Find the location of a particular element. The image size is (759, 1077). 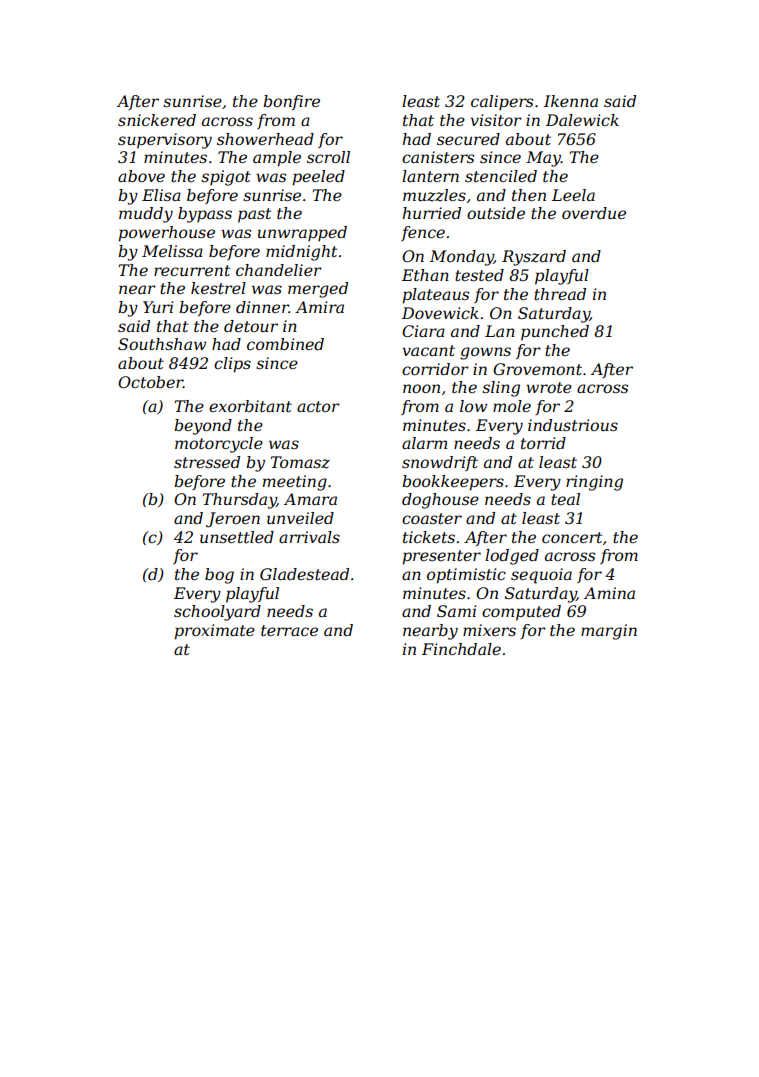

supervisory is located at coordinates (165, 141).
